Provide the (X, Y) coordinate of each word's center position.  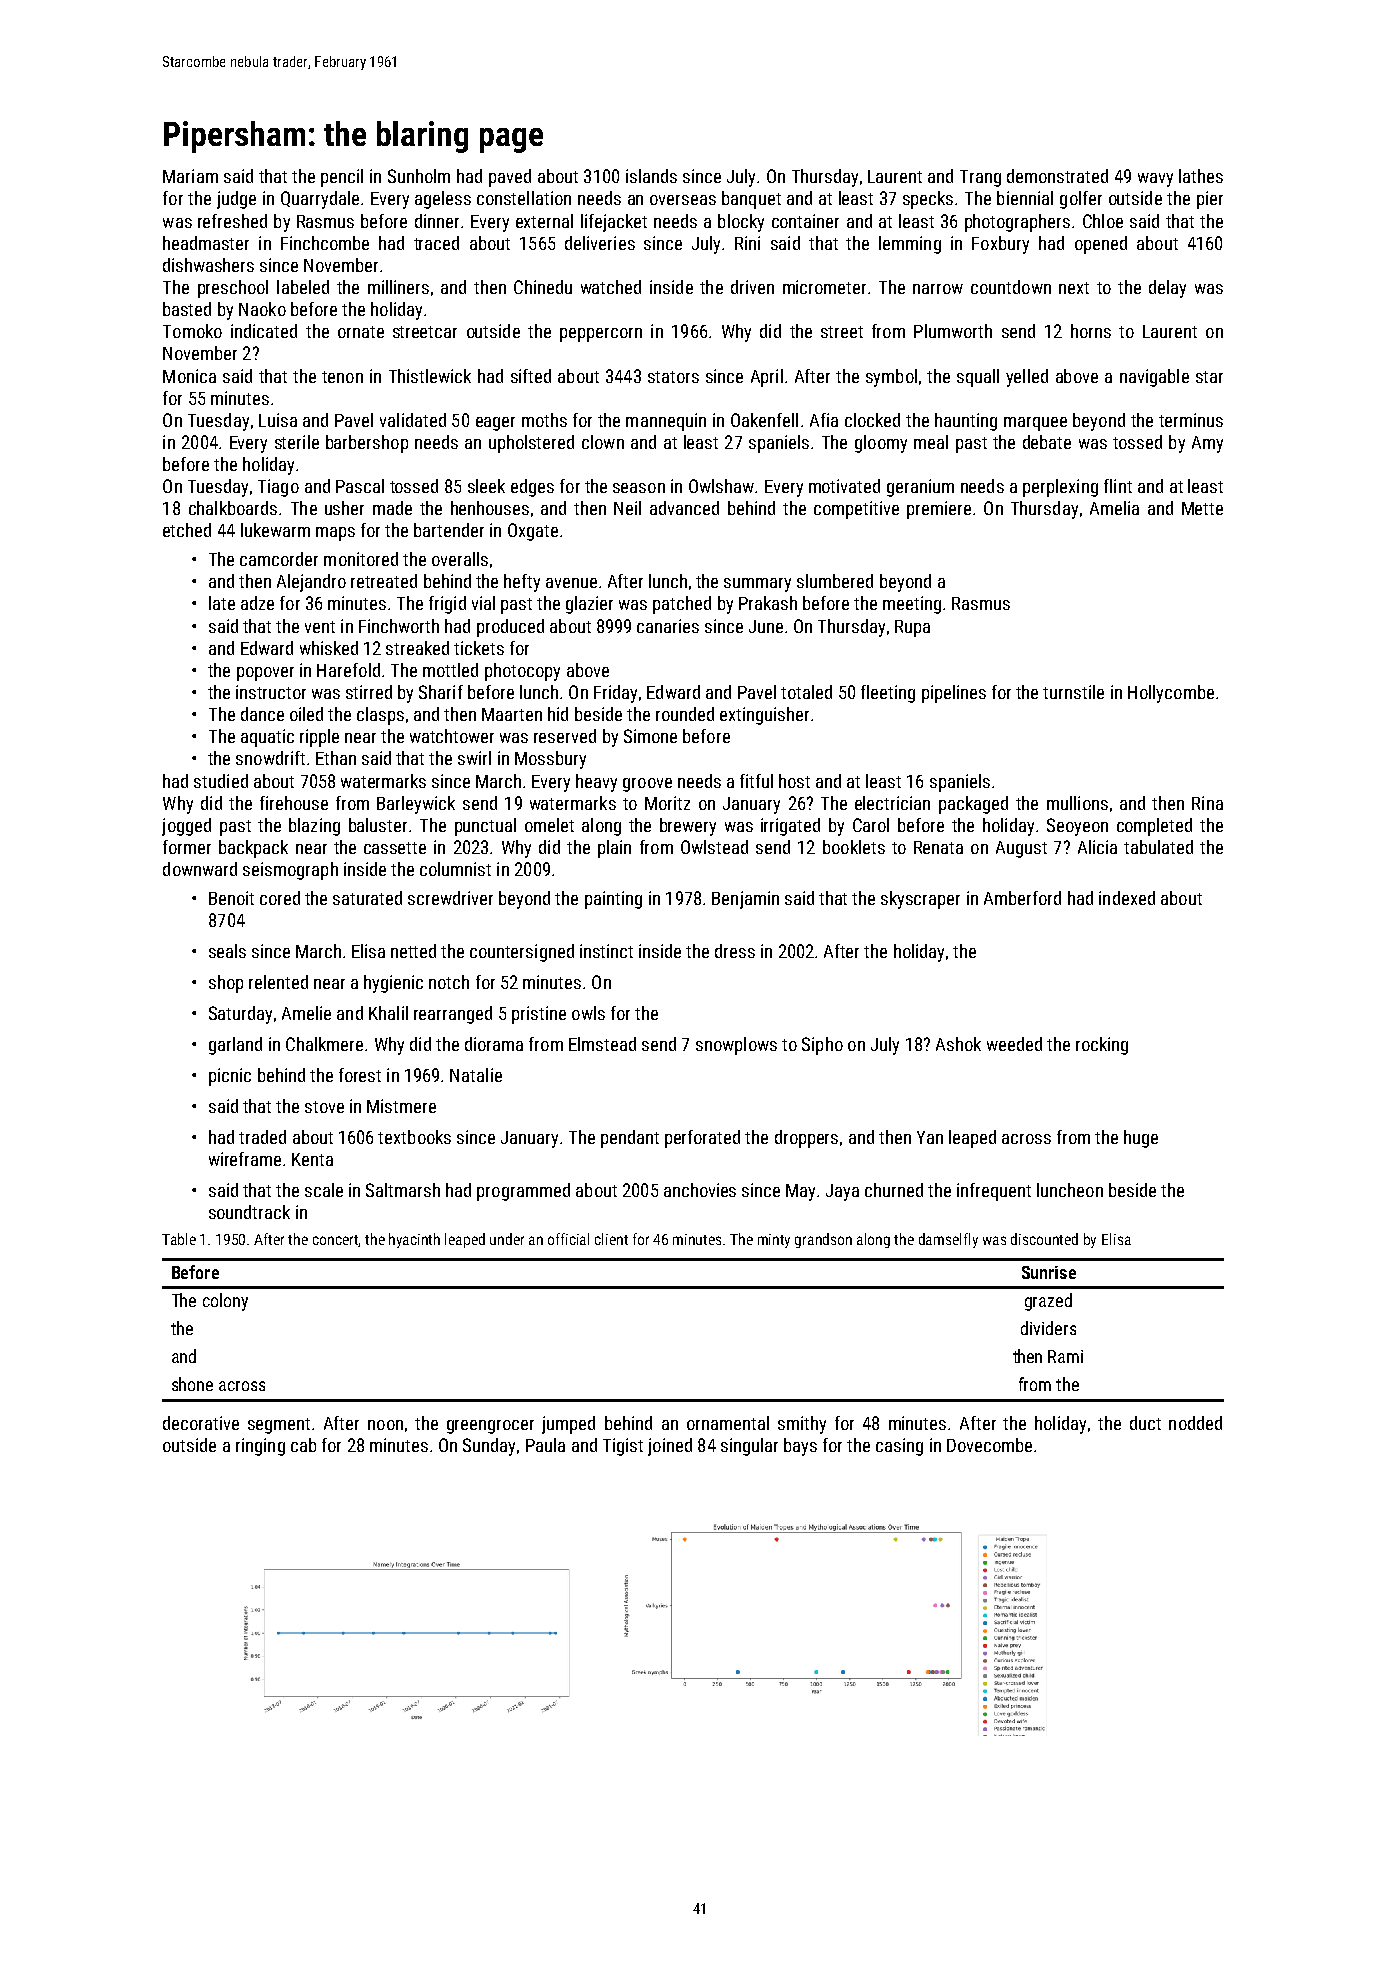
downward (200, 869)
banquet (751, 200)
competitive (856, 510)
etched (187, 530)
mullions (1077, 803)
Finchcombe (325, 243)
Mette (1202, 508)
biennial (1025, 198)
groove (647, 785)
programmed (523, 1192)
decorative (201, 1423)
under (507, 1239)
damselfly (948, 1240)
